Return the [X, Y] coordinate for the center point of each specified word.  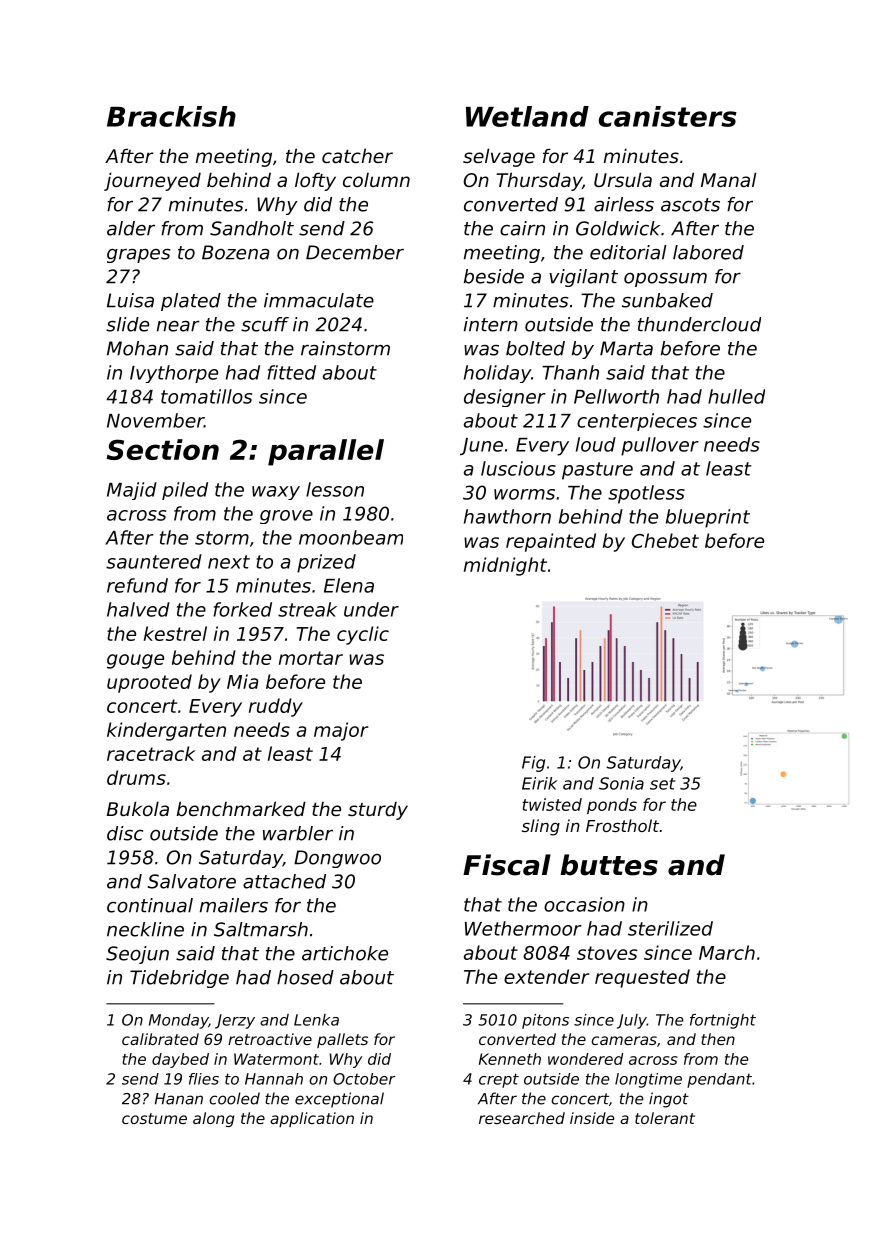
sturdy [378, 810]
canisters [668, 116]
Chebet [665, 540]
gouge [135, 661]
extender [547, 976]
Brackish [171, 116]
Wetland [527, 116]
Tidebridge [179, 979]
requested [642, 978]
